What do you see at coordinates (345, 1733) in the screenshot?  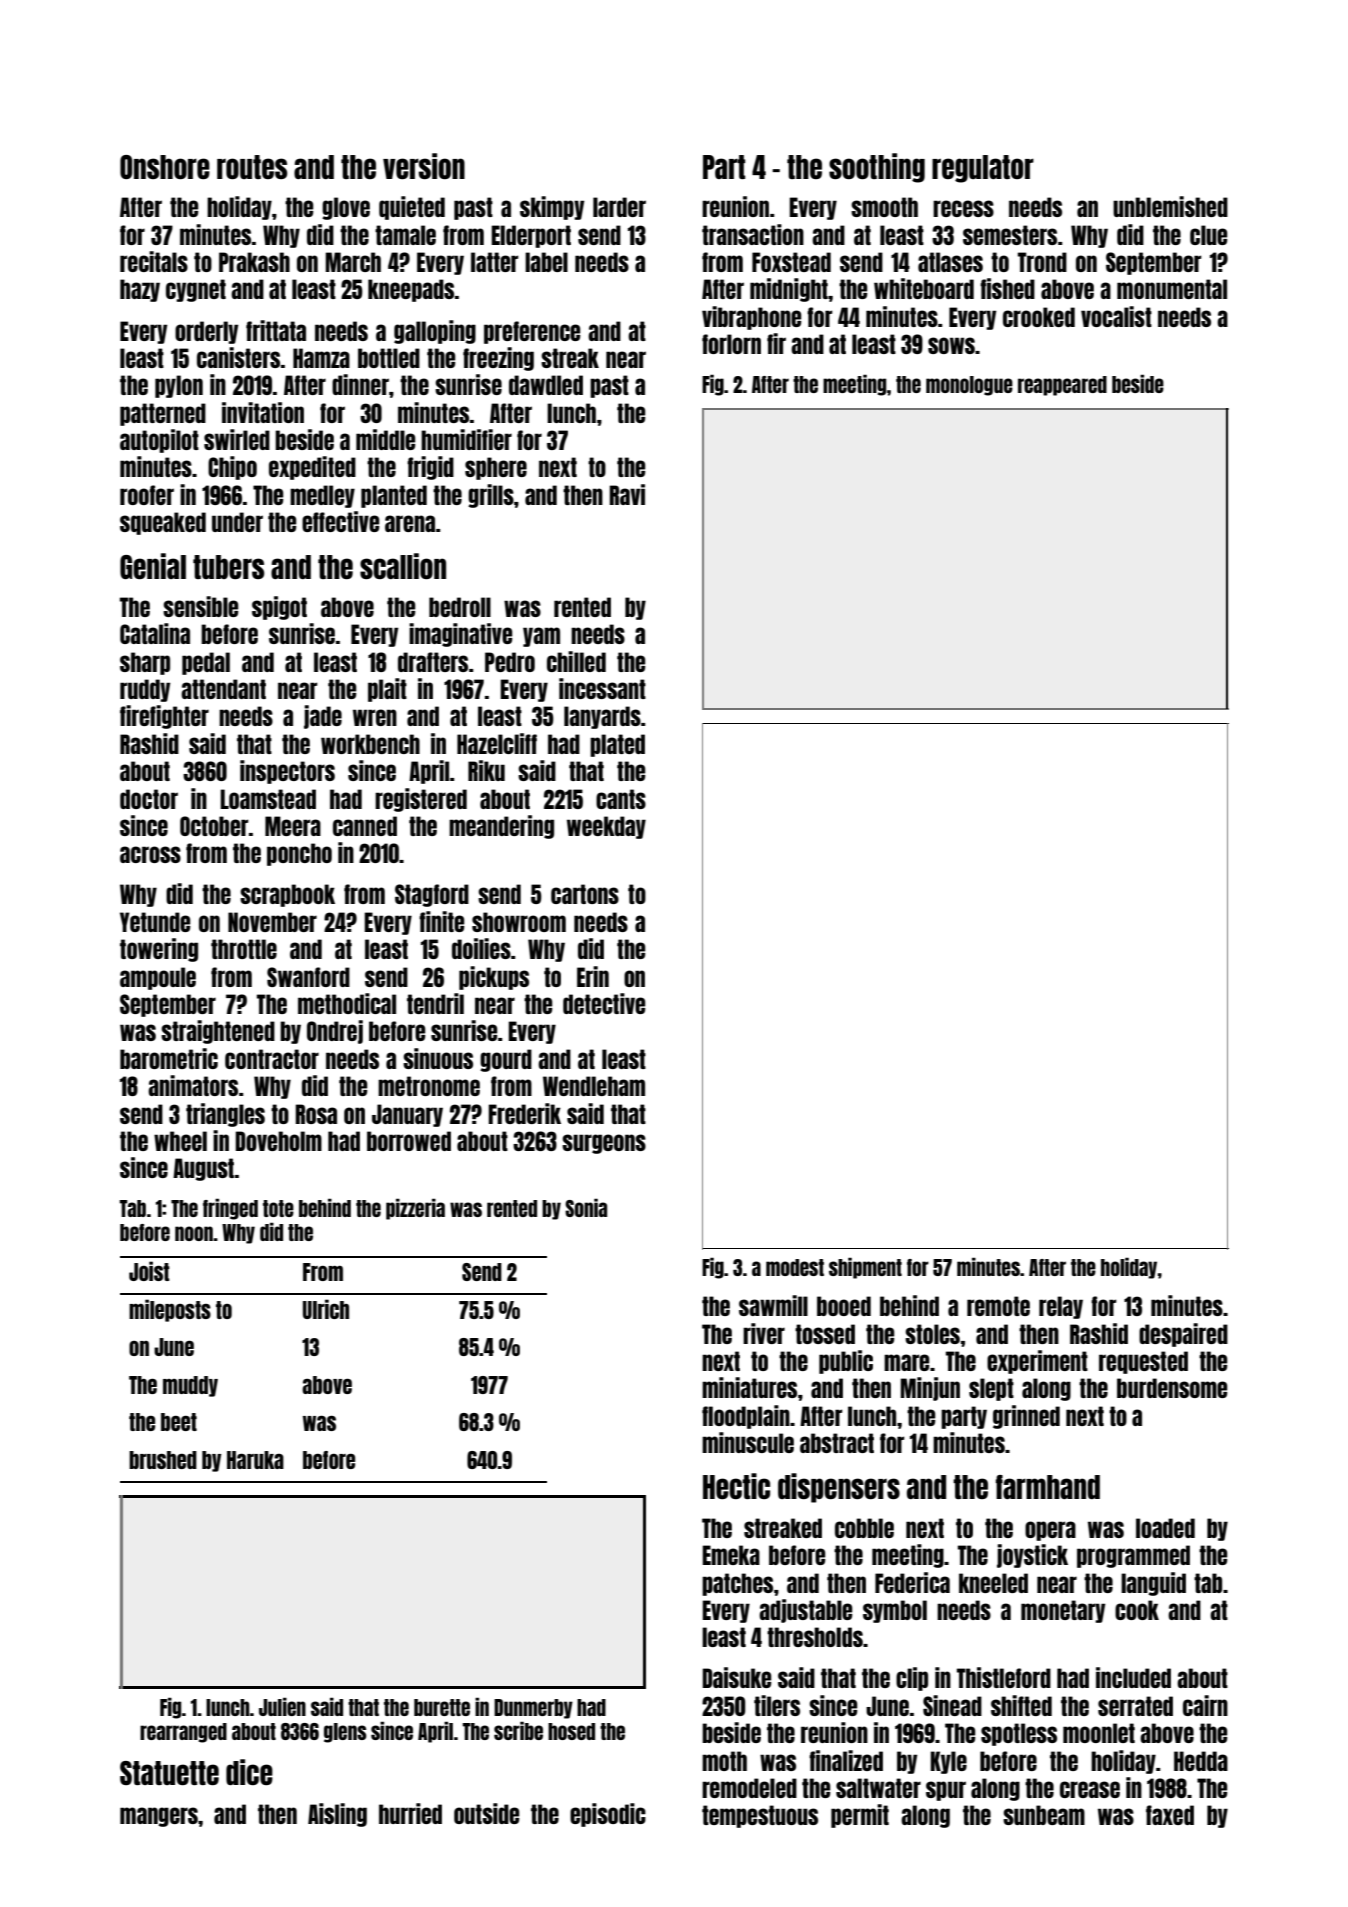 I see `glens` at bounding box center [345, 1733].
